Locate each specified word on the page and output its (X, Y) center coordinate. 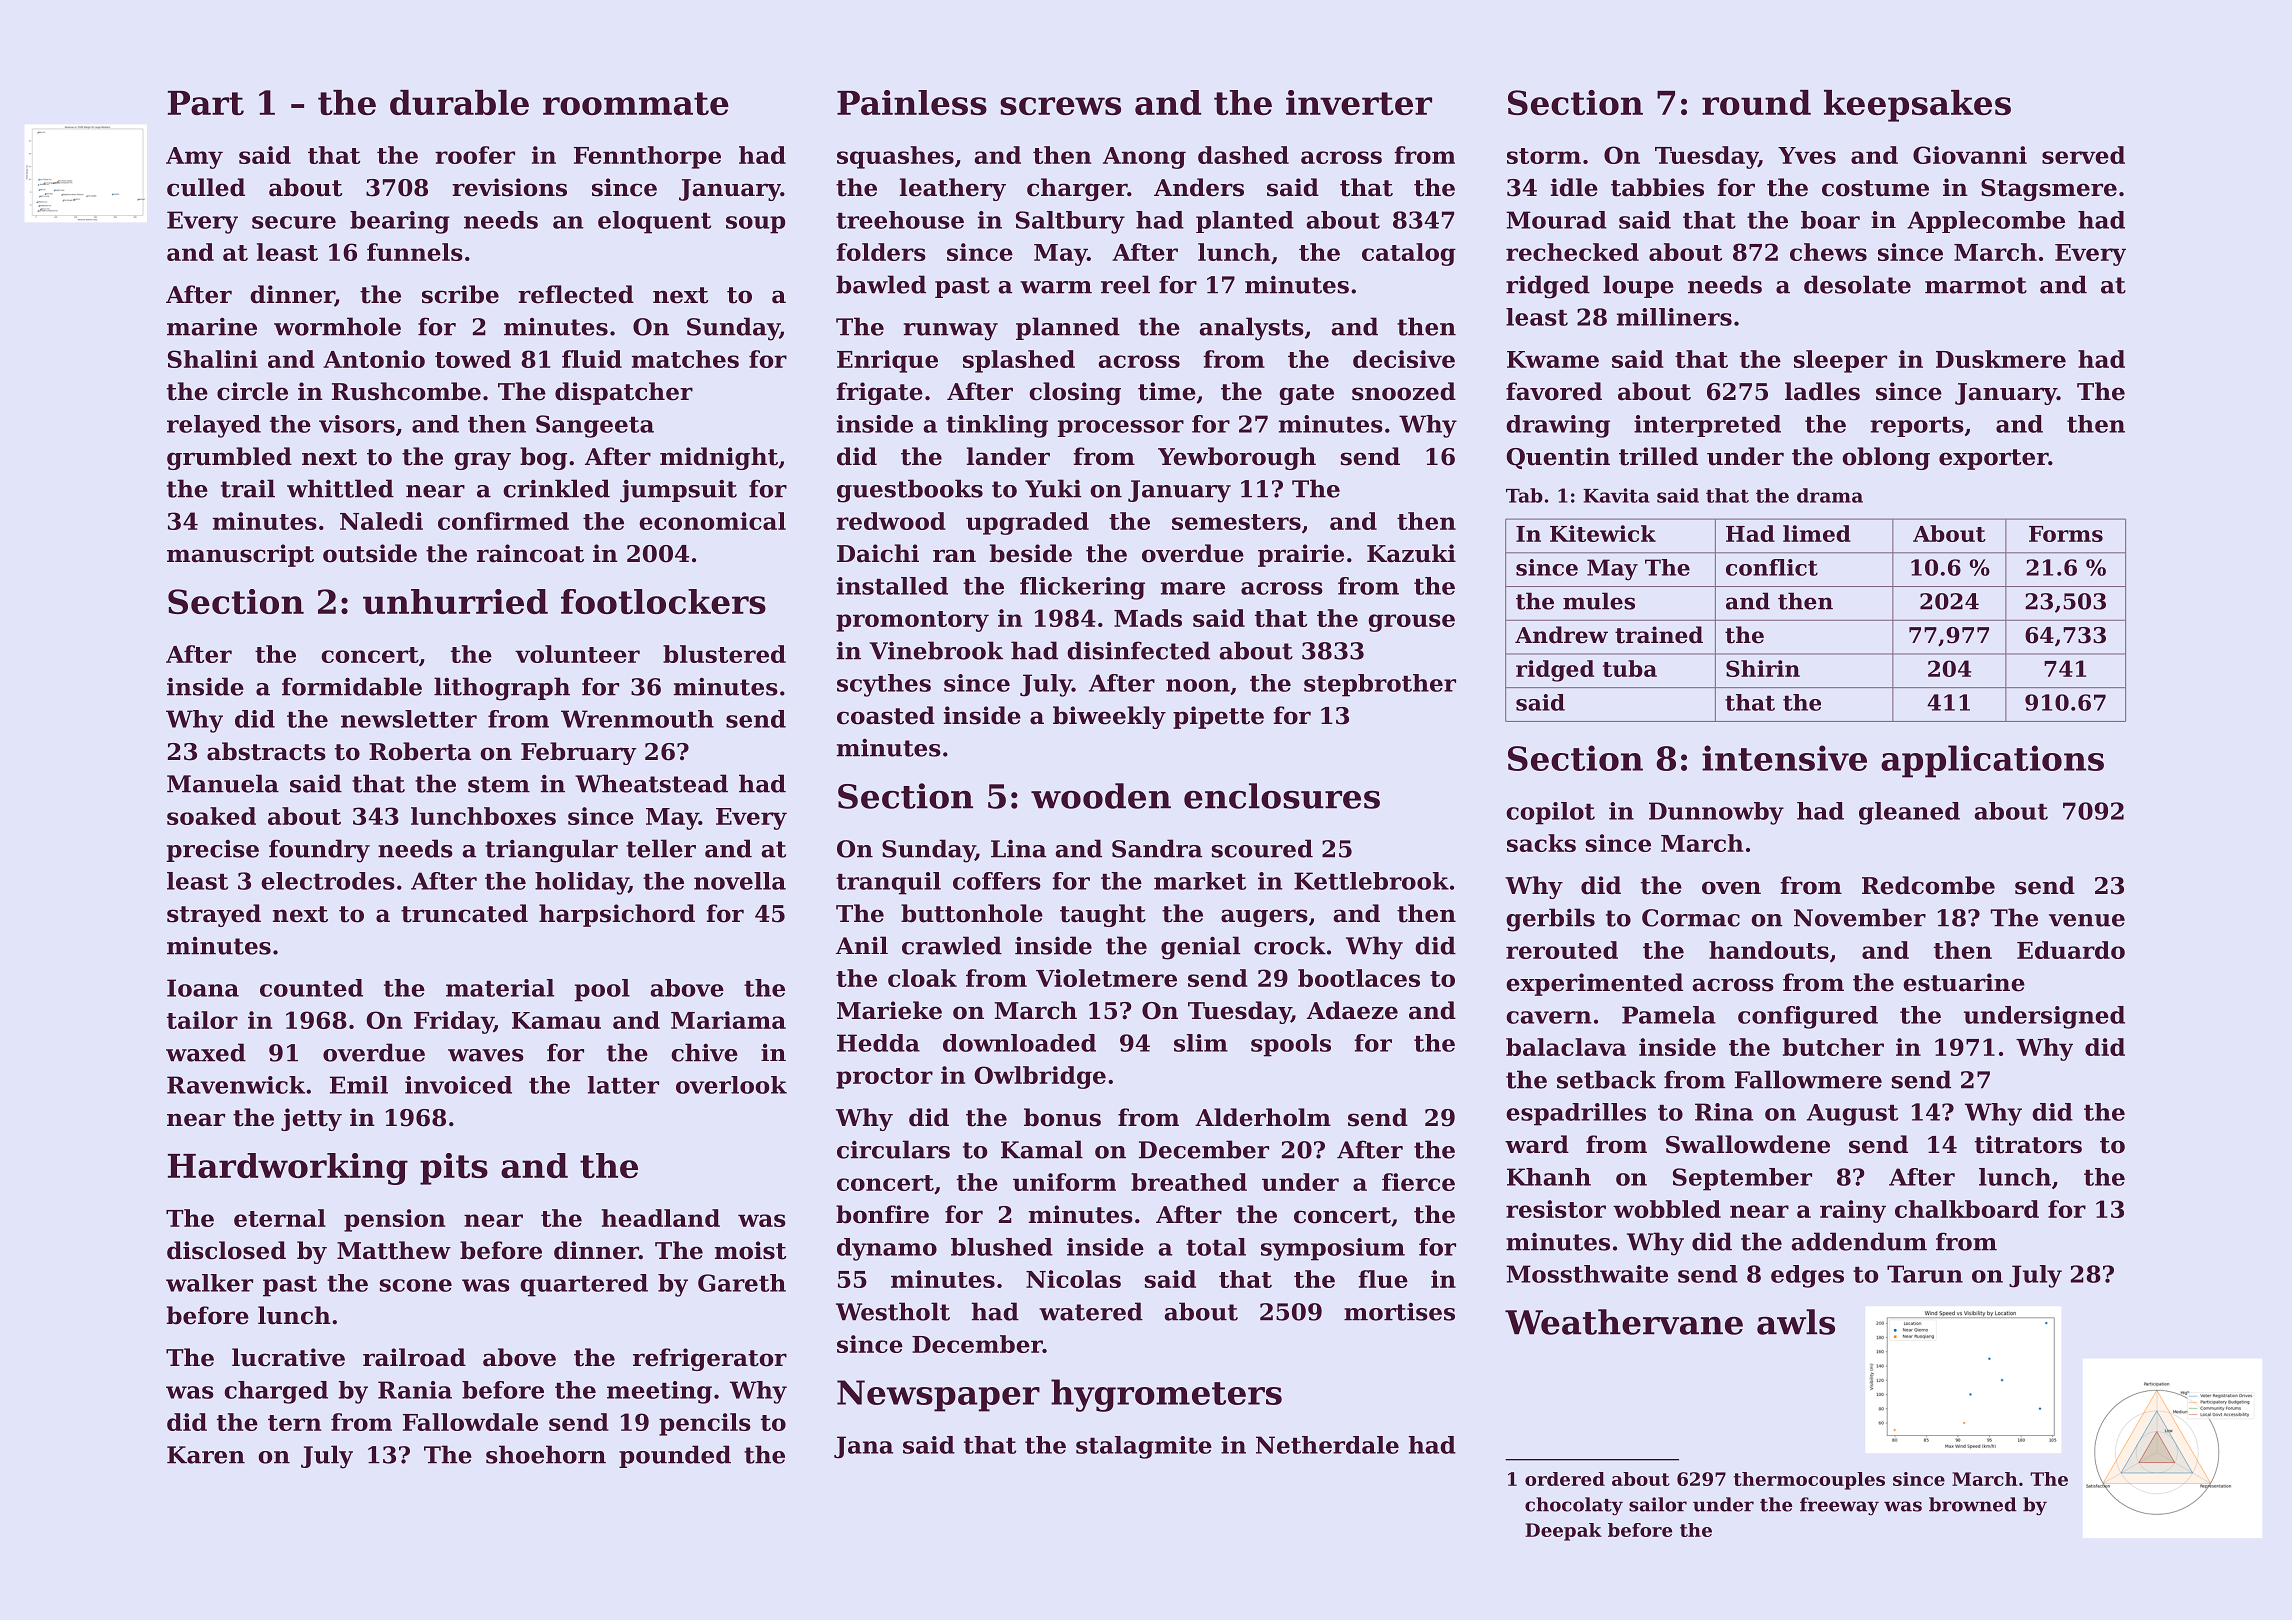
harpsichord (617, 915)
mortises (1399, 1312)
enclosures (1282, 796)
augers (1264, 918)
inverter (1359, 102)
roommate (636, 103)
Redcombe (1928, 885)
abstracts (266, 751)
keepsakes (1917, 106)
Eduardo (2071, 950)
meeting (659, 1392)
